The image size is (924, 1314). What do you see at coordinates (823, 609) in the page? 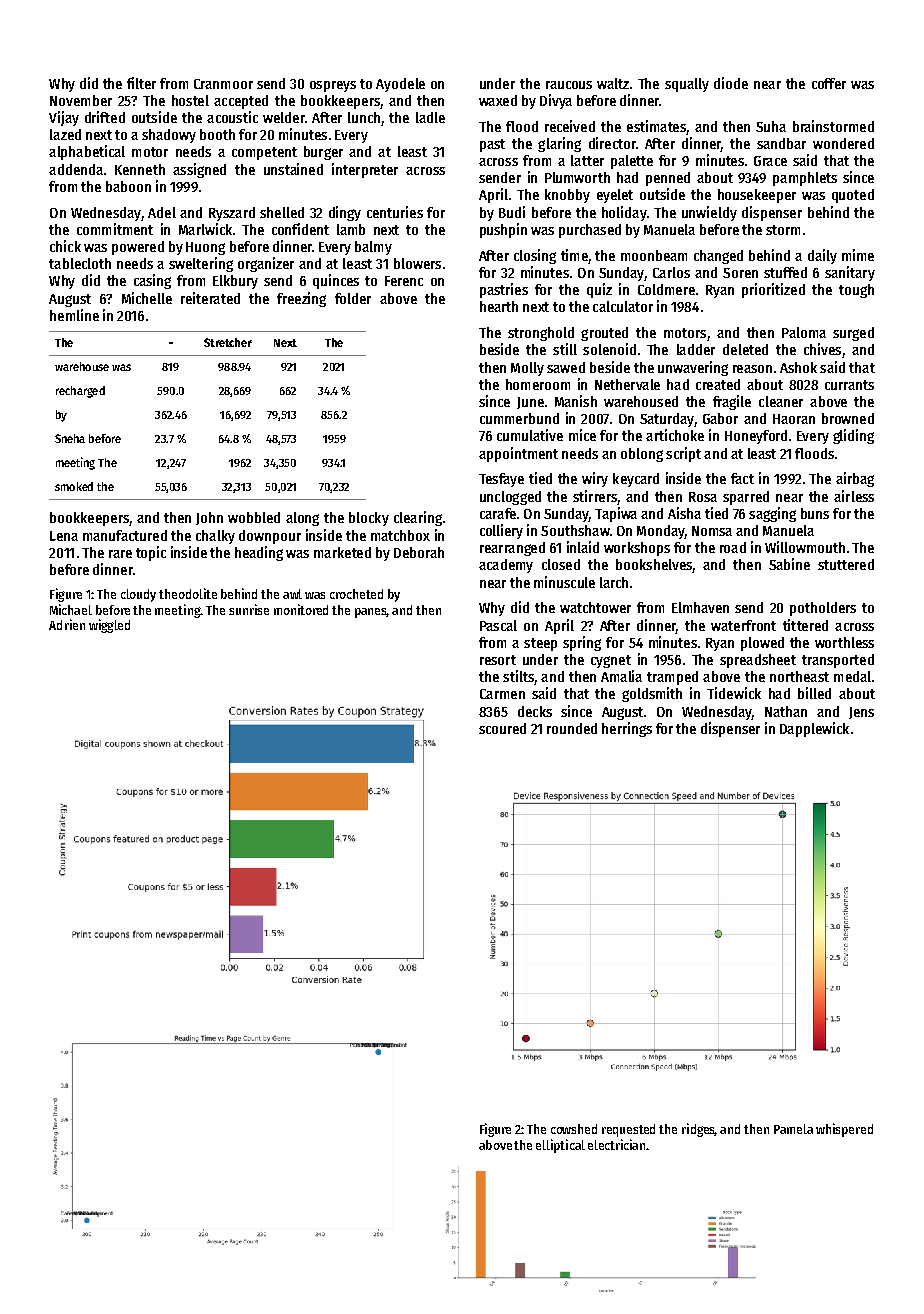
I see `potholders` at bounding box center [823, 609].
